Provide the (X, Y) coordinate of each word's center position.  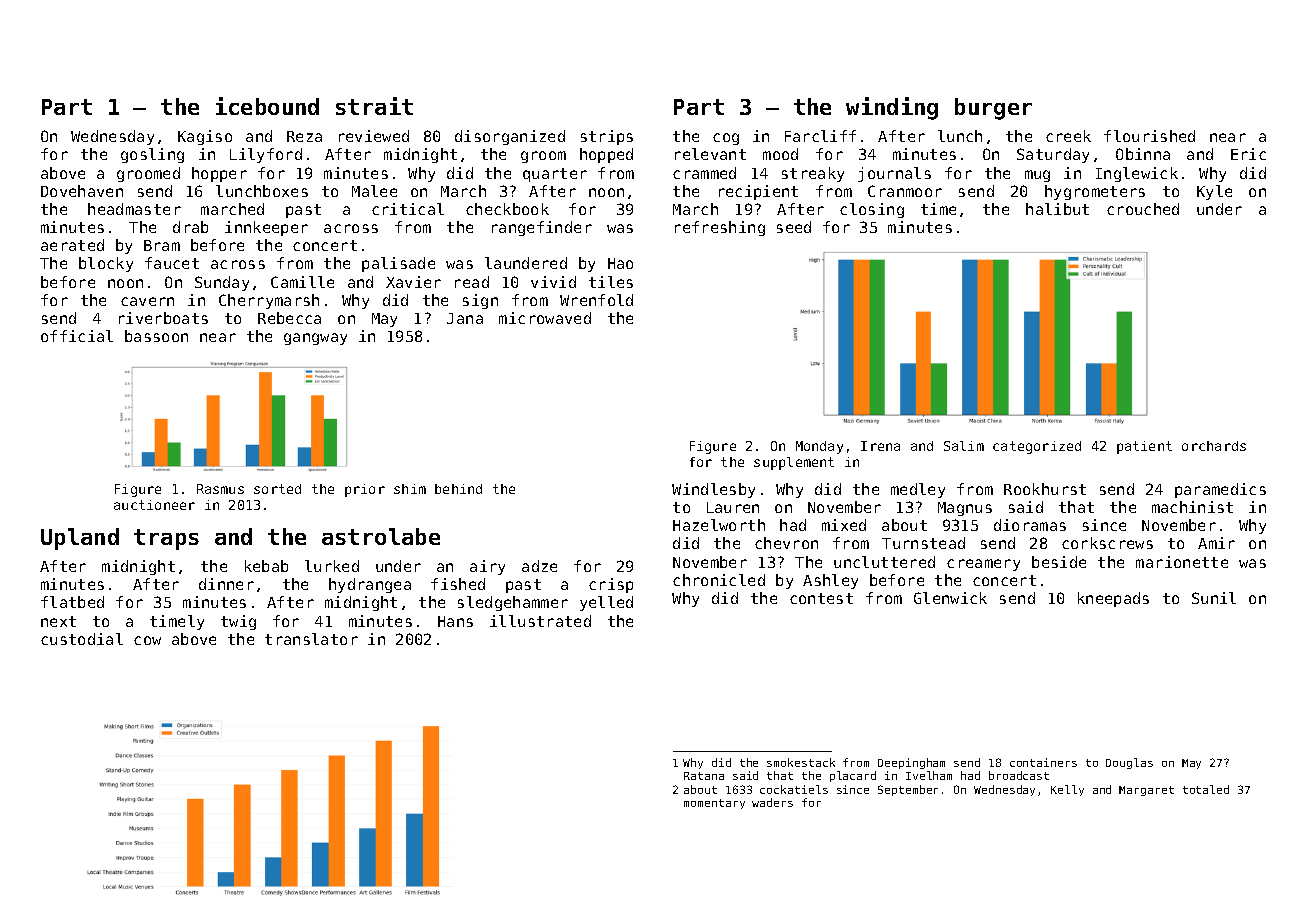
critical (408, 209)
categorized (1037, 447)
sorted (277, 489)
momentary (714, 804)
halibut (1057, 209)
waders (772, 802)
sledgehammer (513, 603)
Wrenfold (596, 300)
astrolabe (381, 536)
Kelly (1067, 790)
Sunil (1214, 598)
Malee (374, 191)
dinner (226, 584)
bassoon (156, 336)
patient (1144, 447)
